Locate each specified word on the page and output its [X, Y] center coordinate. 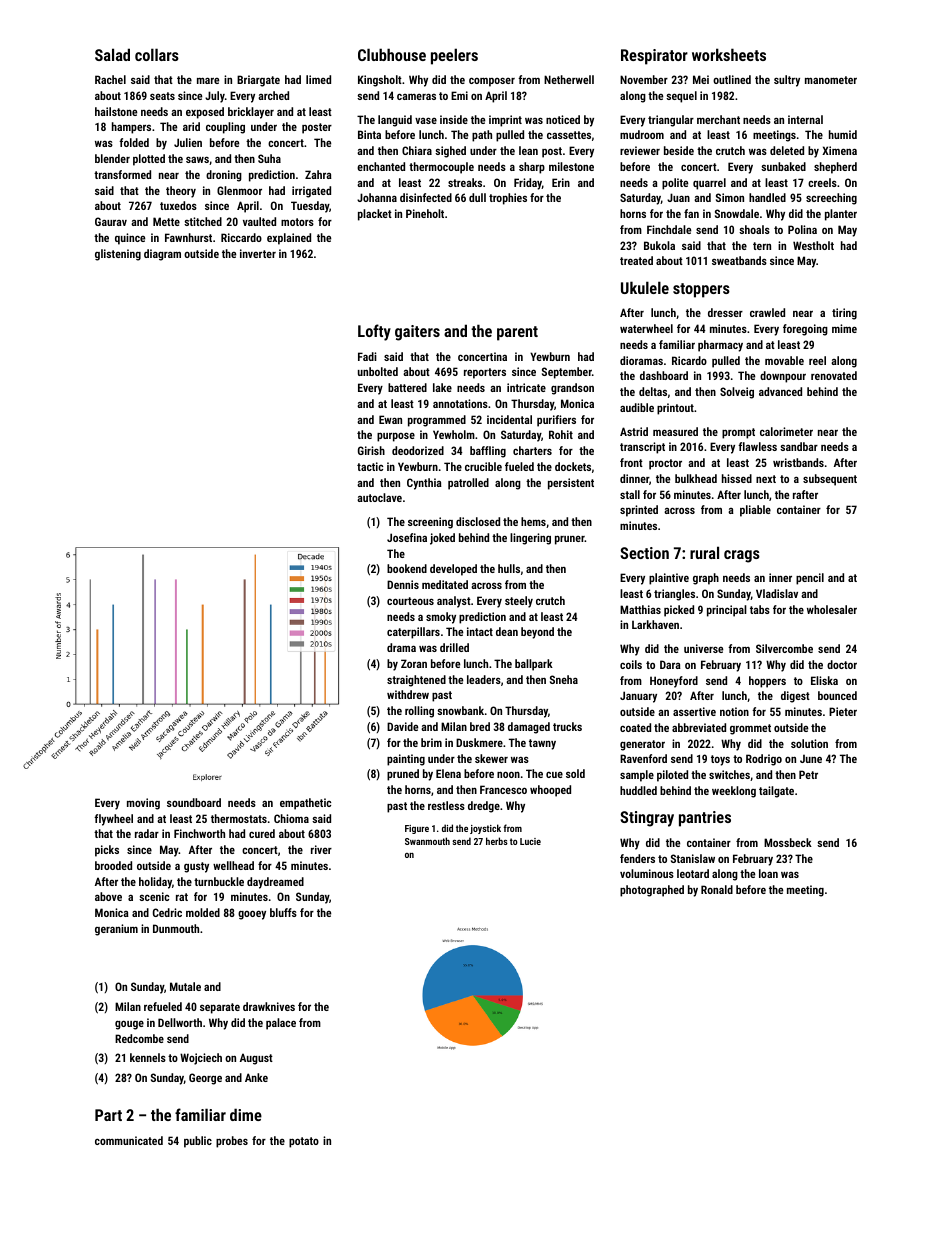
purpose [396, 437]
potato [304, 1142]
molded [203, 912]
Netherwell [569, 79]
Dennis [403, 584]
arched [273, 95]
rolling [419, 712]
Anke [256, 1077]
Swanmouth [427, 841]
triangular [671, 121]
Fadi [367, 356]
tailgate [776, 792]
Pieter [843, 711]
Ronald [717, 889]
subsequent [830, 480]
